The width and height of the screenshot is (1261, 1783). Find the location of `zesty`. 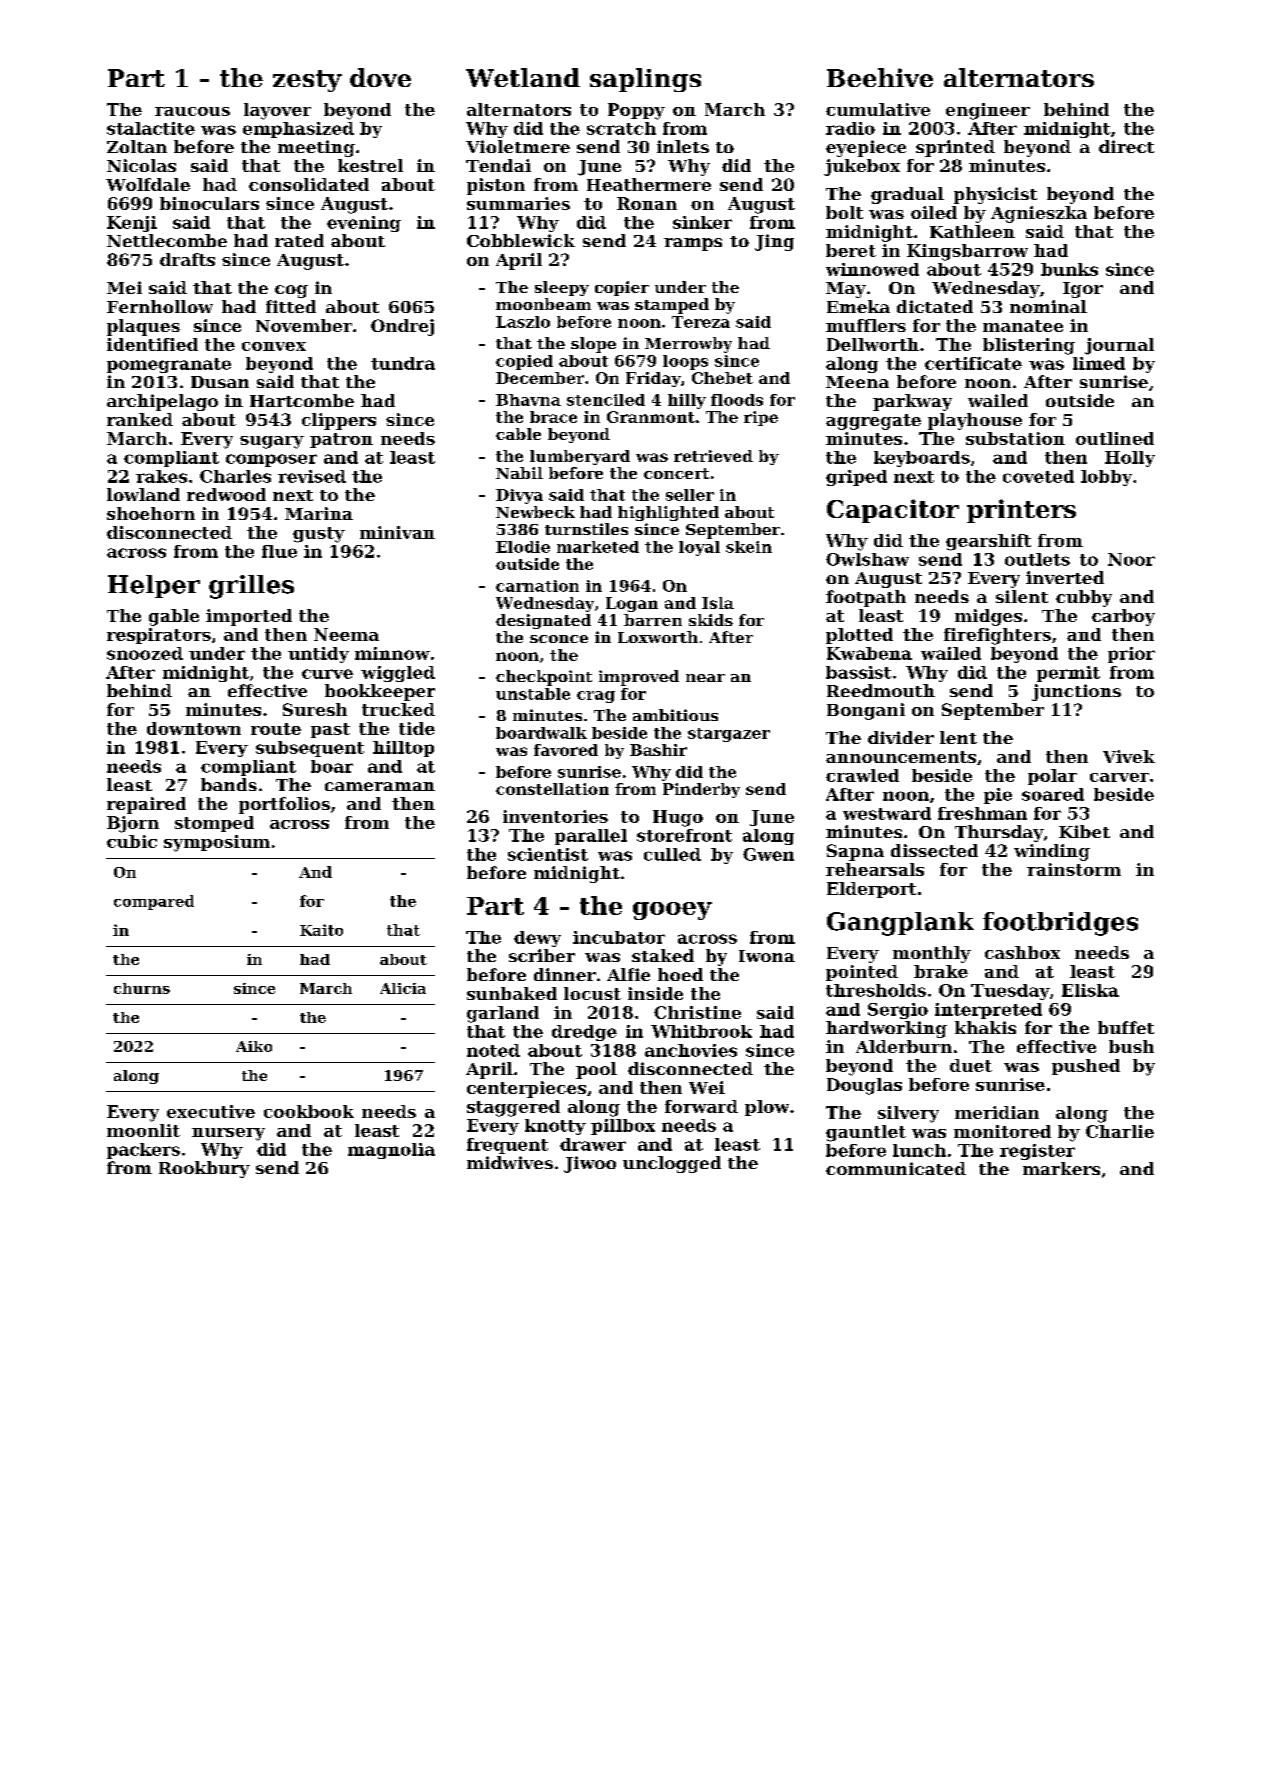

zesty is located at coordinates (307, 81).
